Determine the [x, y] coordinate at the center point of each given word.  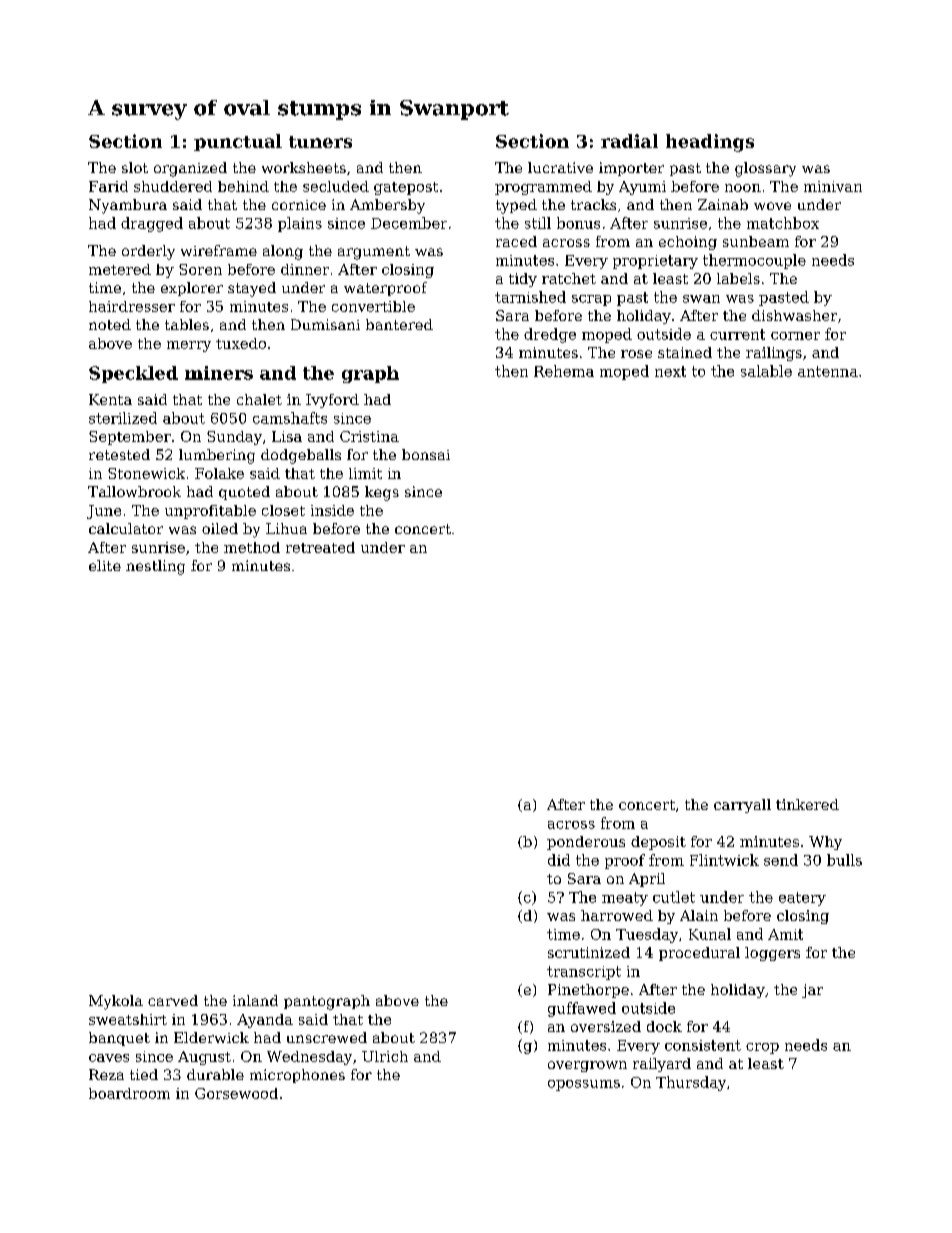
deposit [658, 843]
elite [105, 565]
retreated [320, 547]
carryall [742, 806]
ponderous [586, 843]
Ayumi [642, 188]
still [538, 223]
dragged [152, 224]
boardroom [129, 1093]
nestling [155, 567]
